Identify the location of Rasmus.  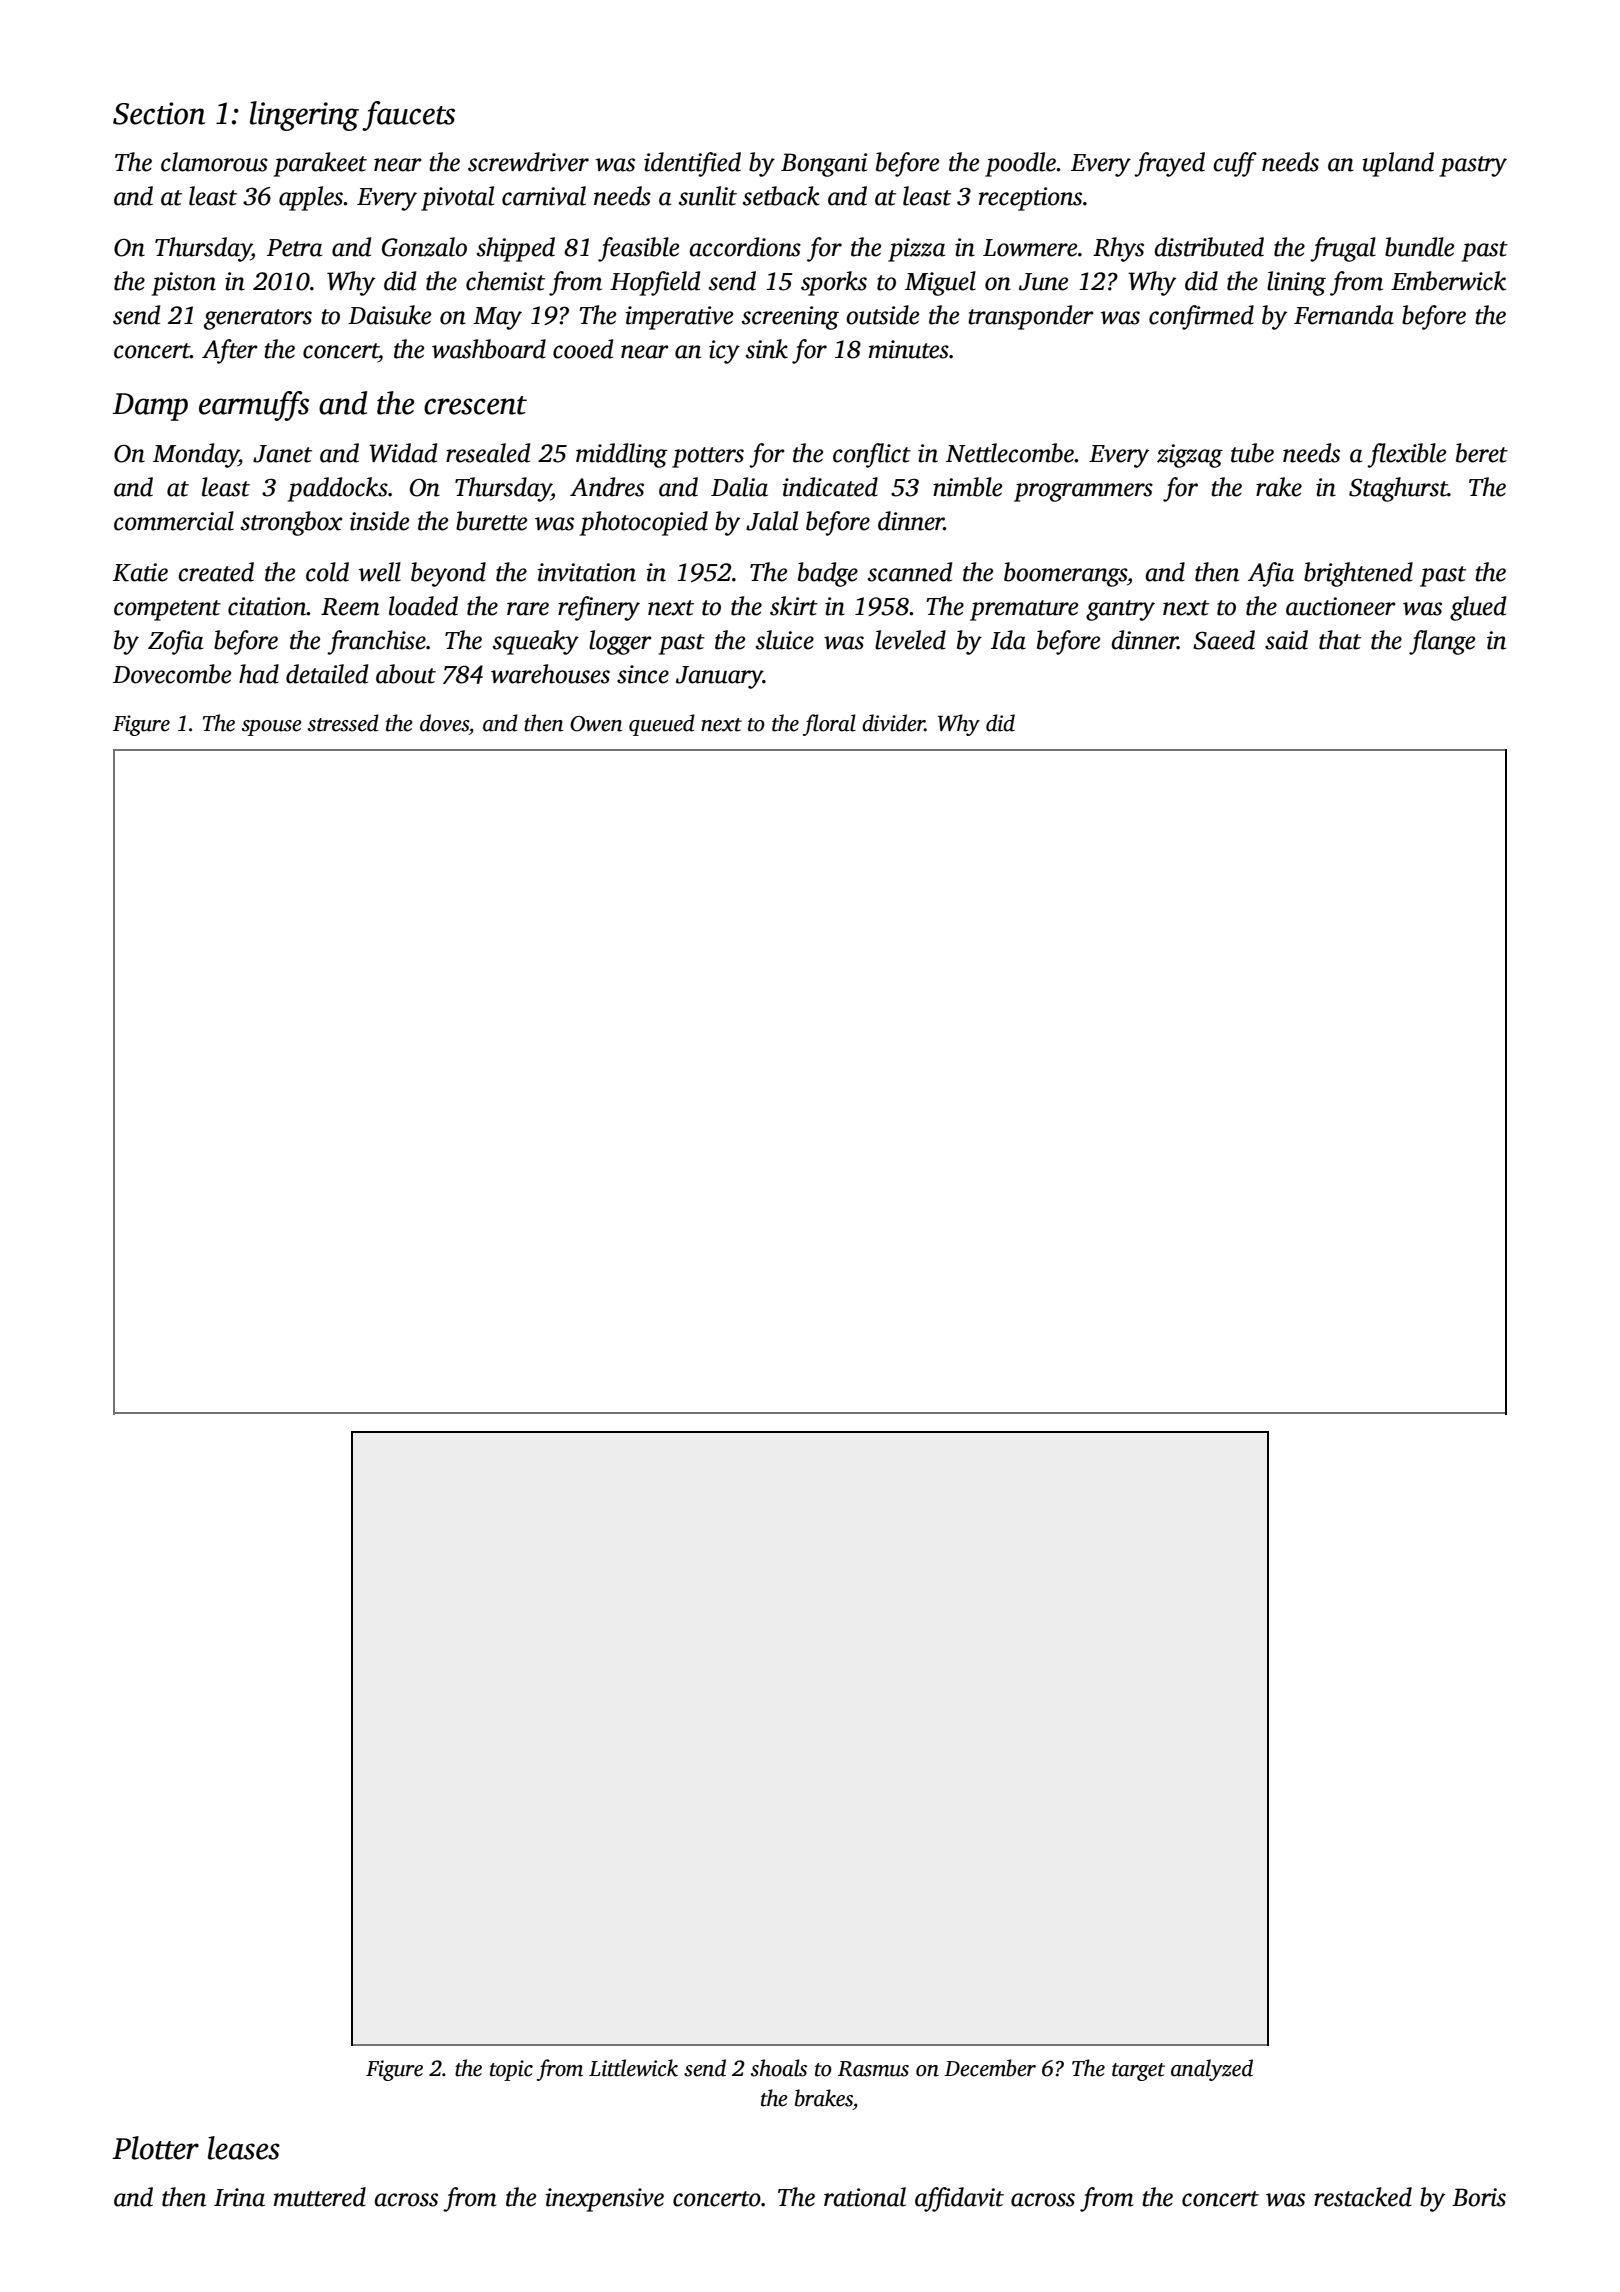
(873, 2069).
